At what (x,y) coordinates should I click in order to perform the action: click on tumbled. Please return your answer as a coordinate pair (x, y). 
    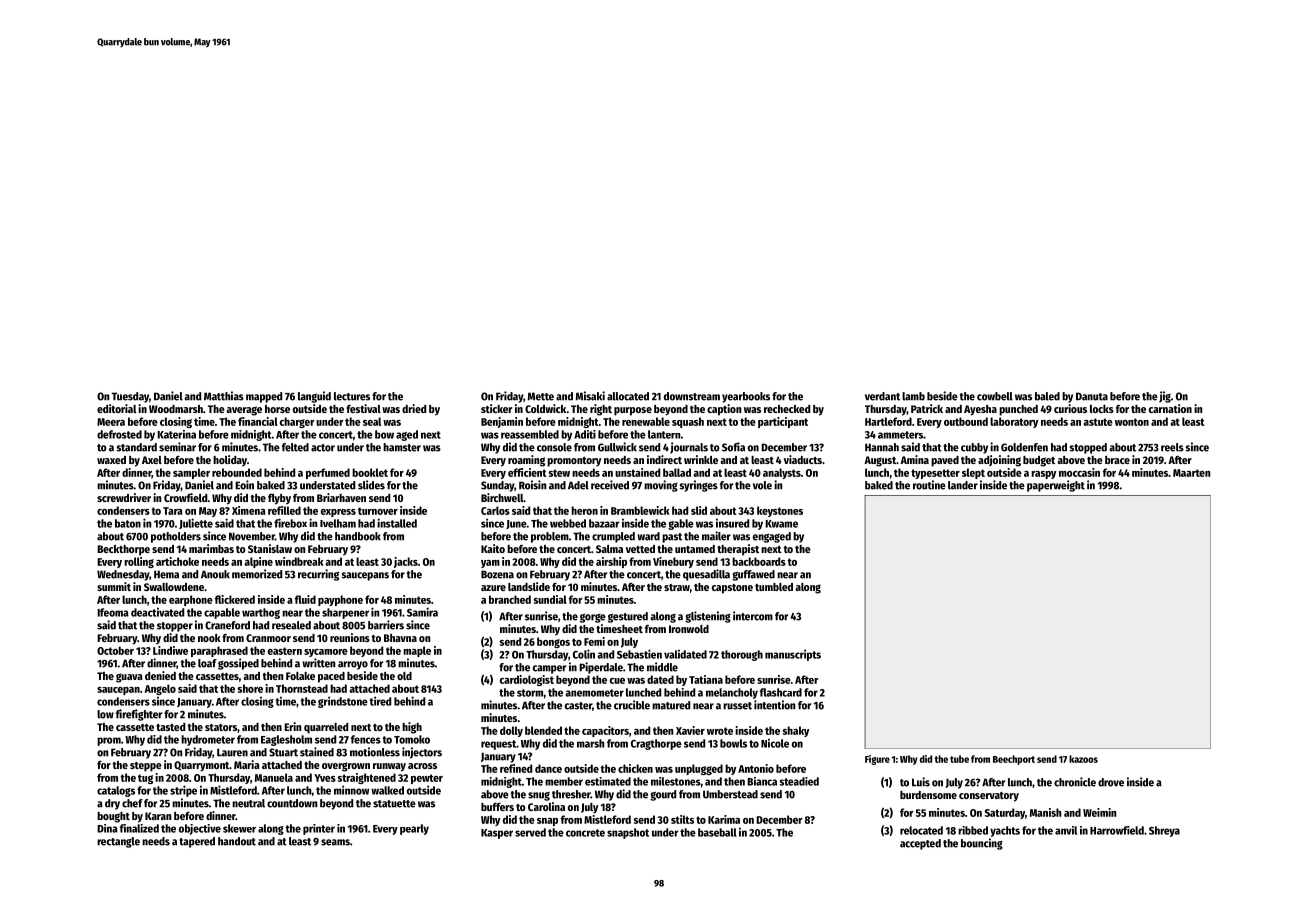
    Looking at the image, I should click on (774, 587).
